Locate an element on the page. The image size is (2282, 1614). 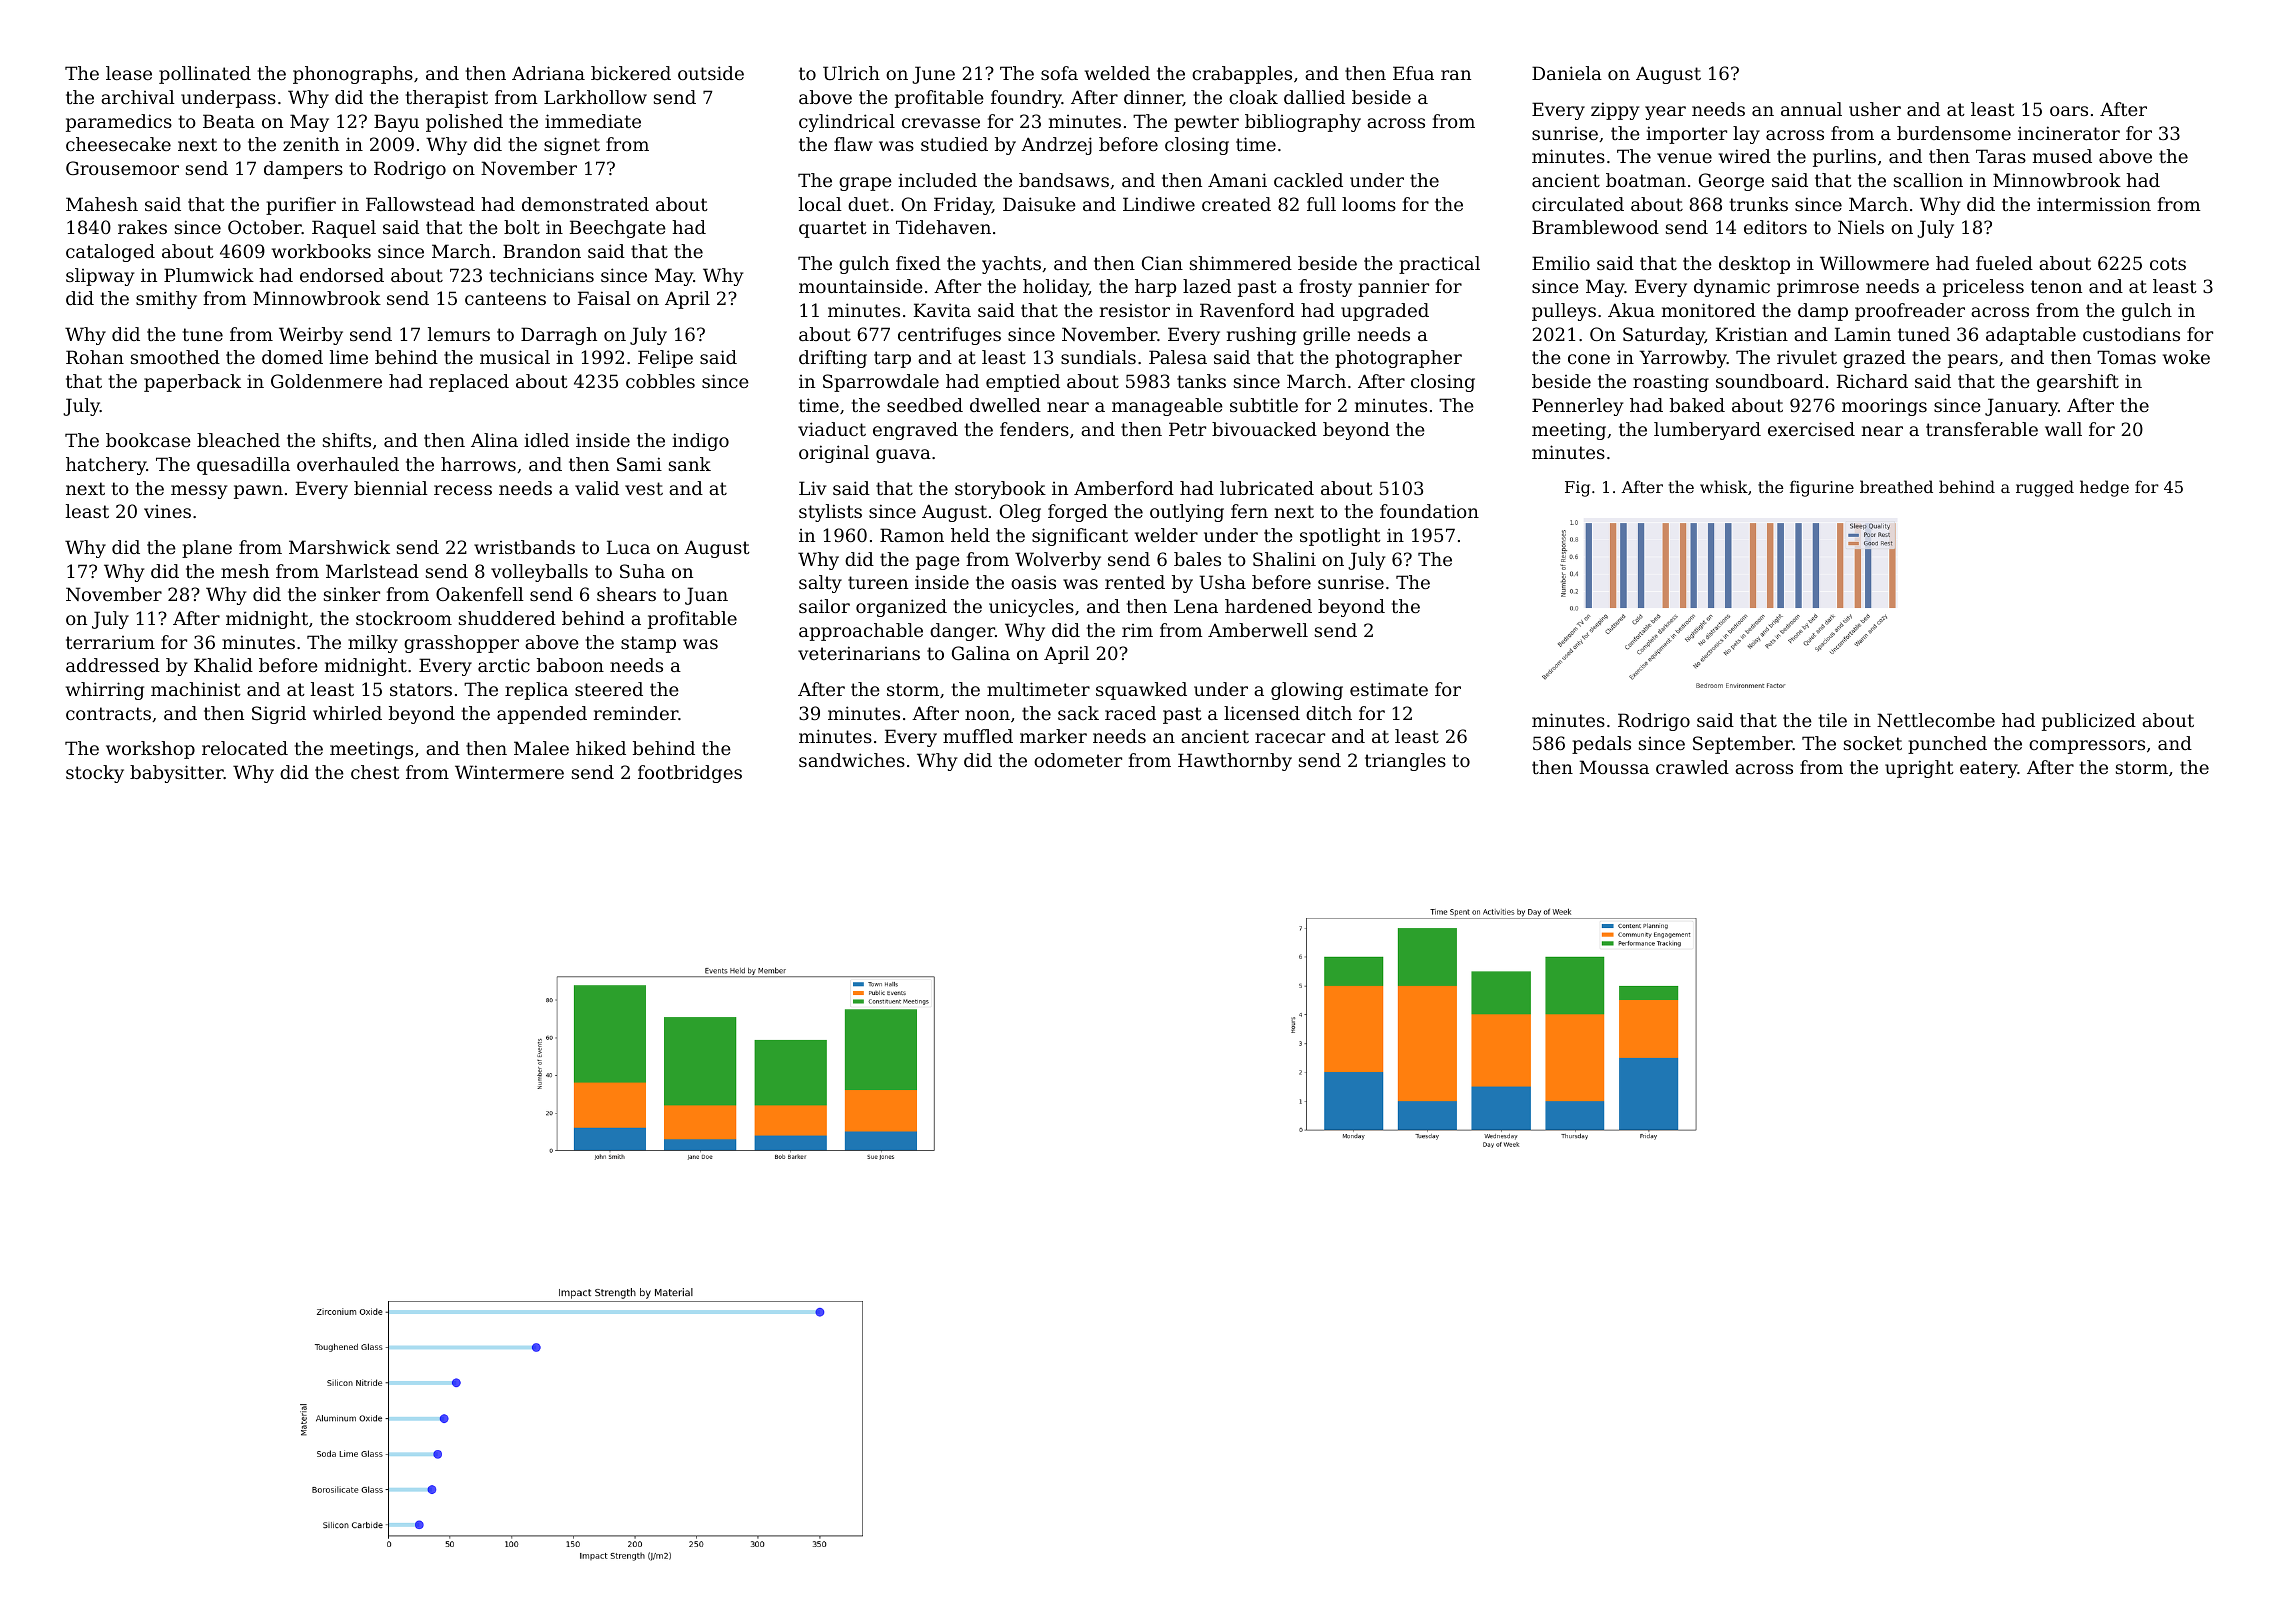
incinerator is located at coordinates (2069, 133).
